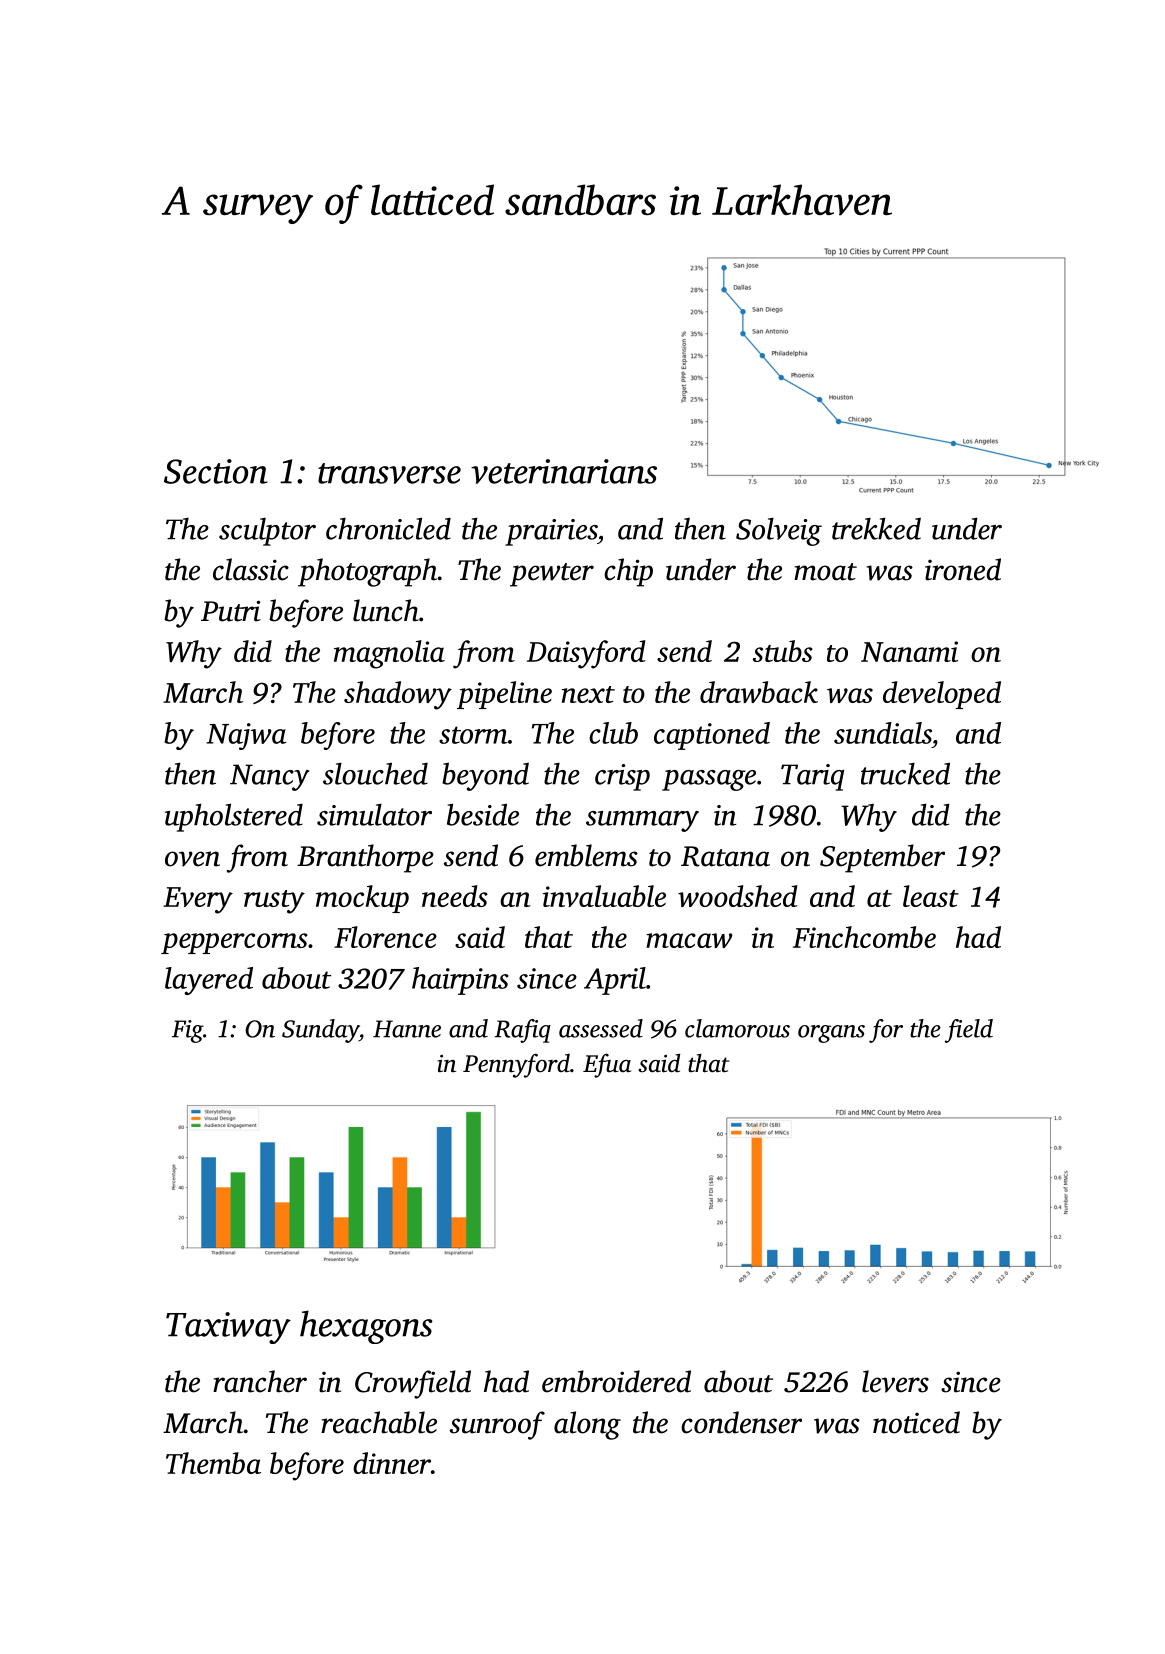 The image size is (1165, 1654). I want to click on transverse, so click(389, 473).
